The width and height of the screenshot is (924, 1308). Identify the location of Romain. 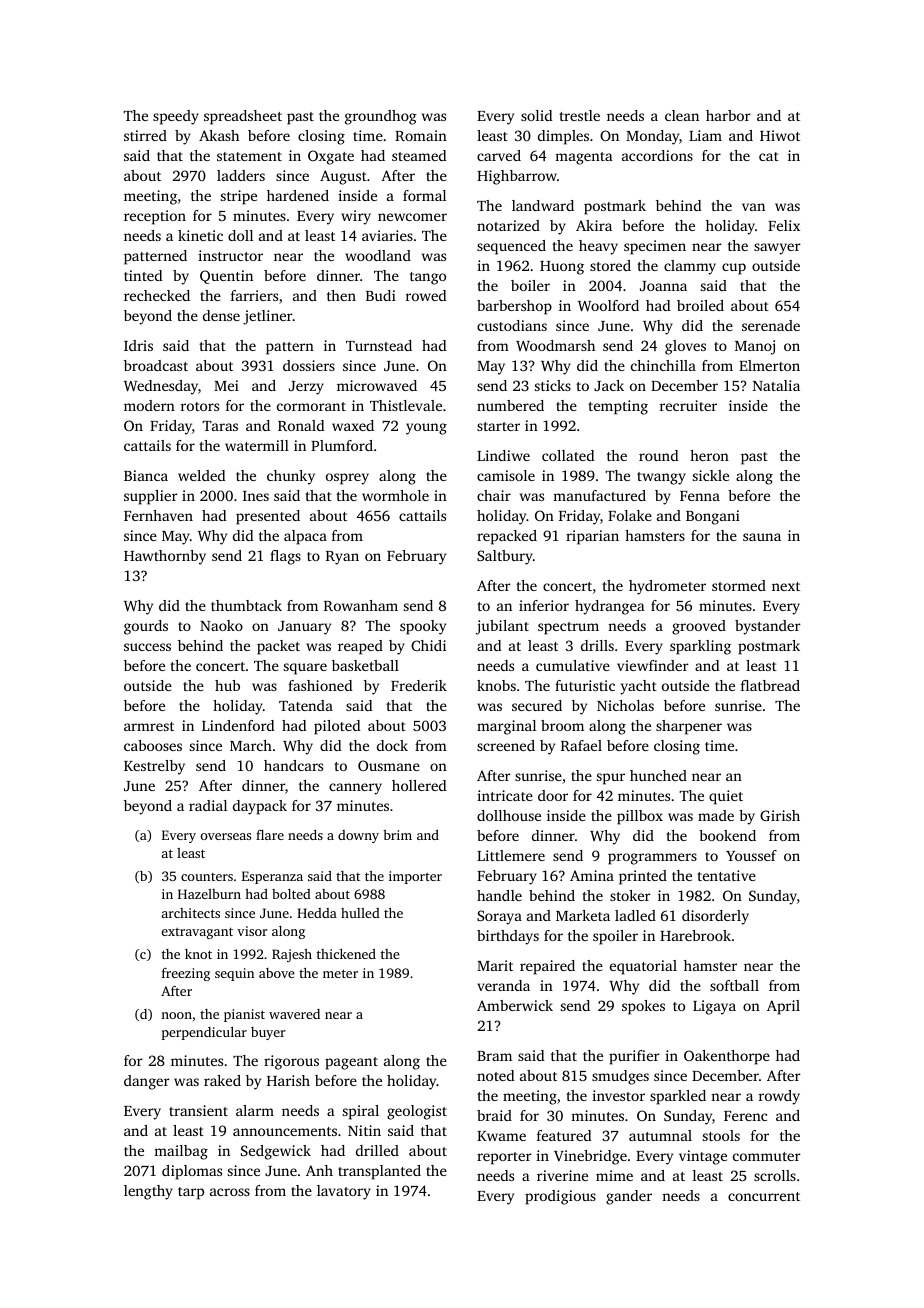
(421, 135).
